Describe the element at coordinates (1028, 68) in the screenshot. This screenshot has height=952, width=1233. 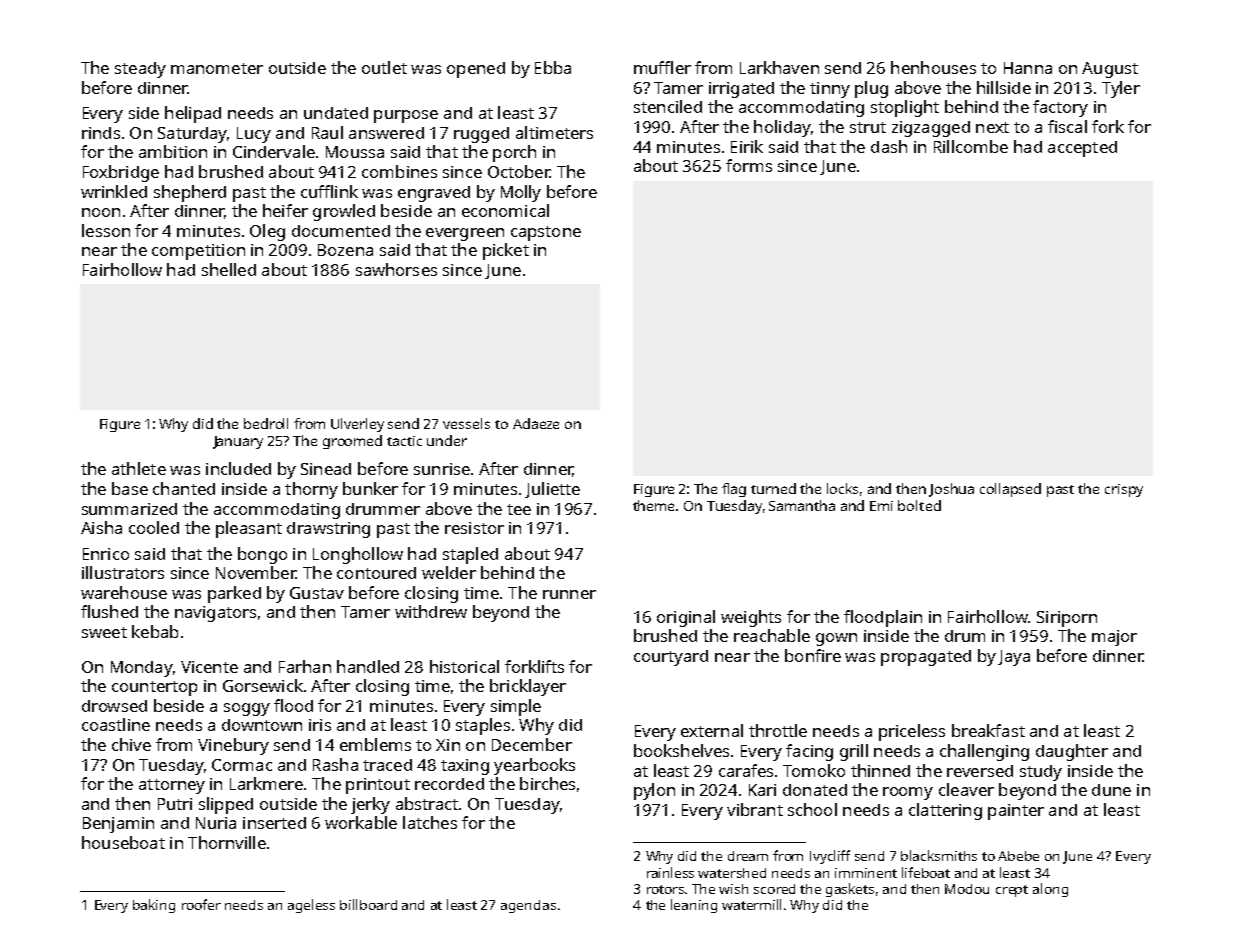
I see `Hanna` at that location.
